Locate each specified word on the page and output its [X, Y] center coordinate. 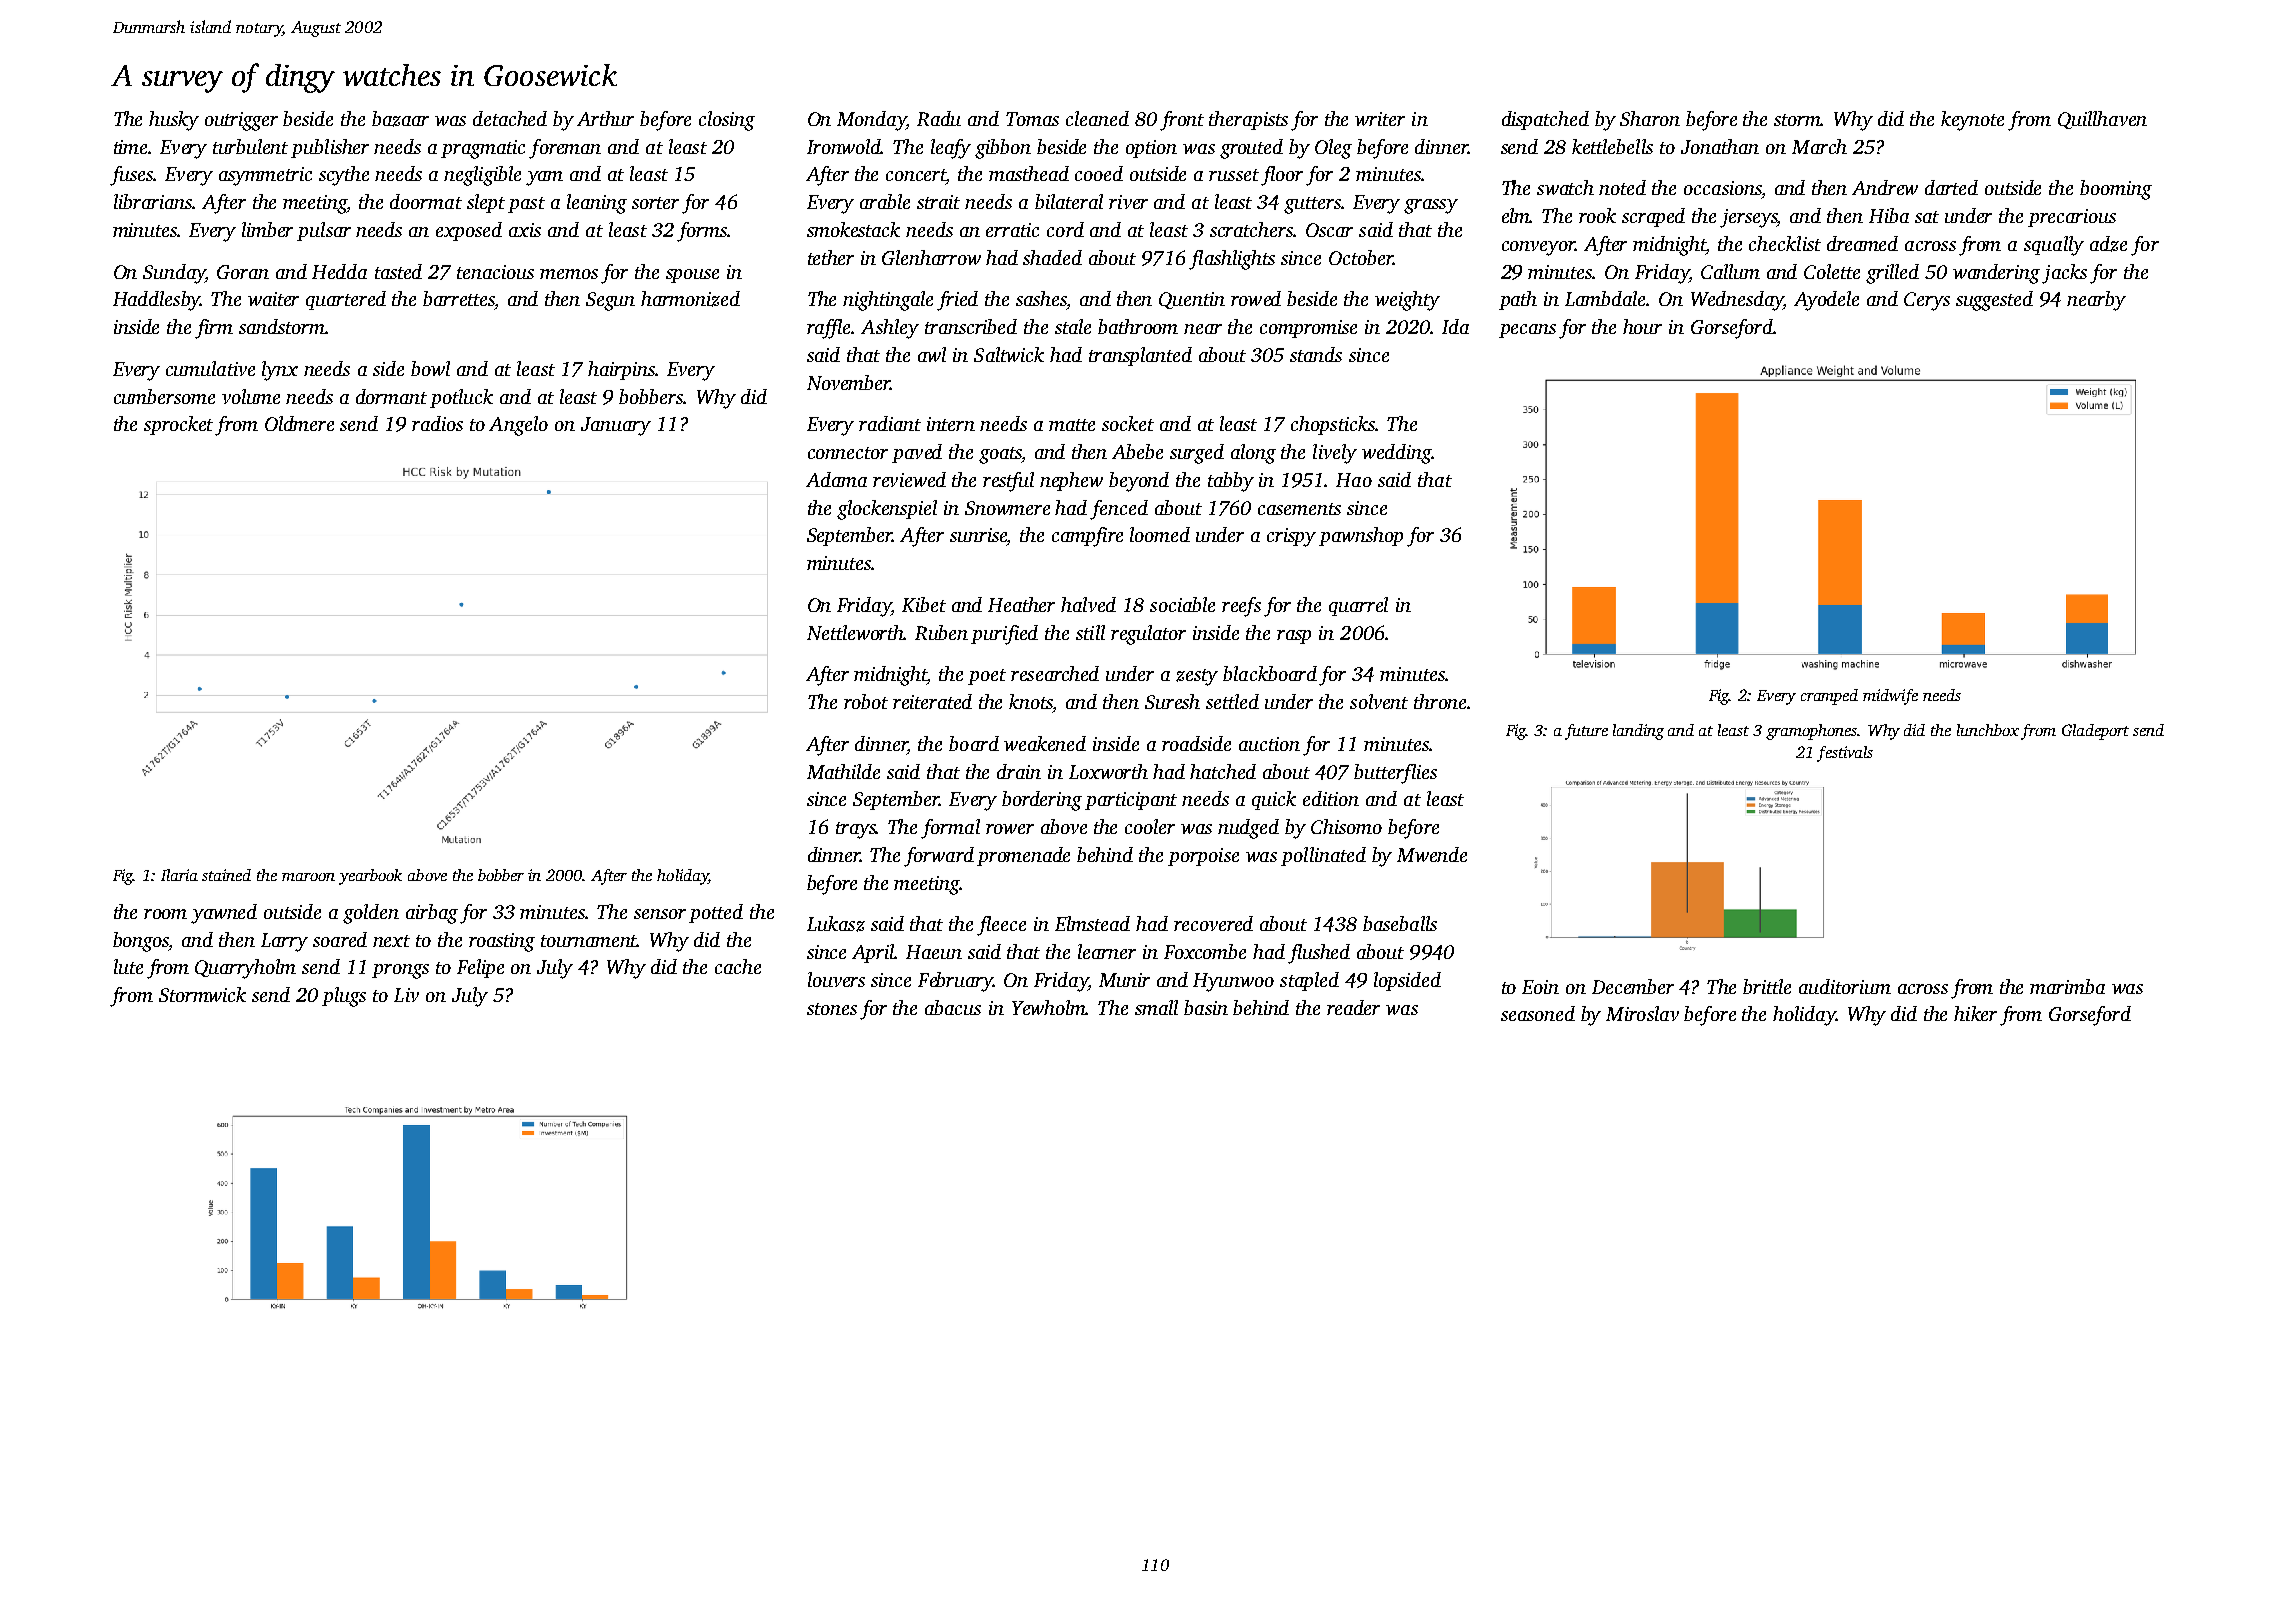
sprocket [178, 425]
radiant [890, 423]
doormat [426, 201]
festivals [1845, 754]
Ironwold [844, 146]
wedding [1397, 454]
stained [226, 875]
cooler [1150, 826]
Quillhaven [2102, 120]
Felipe [480, 968]
